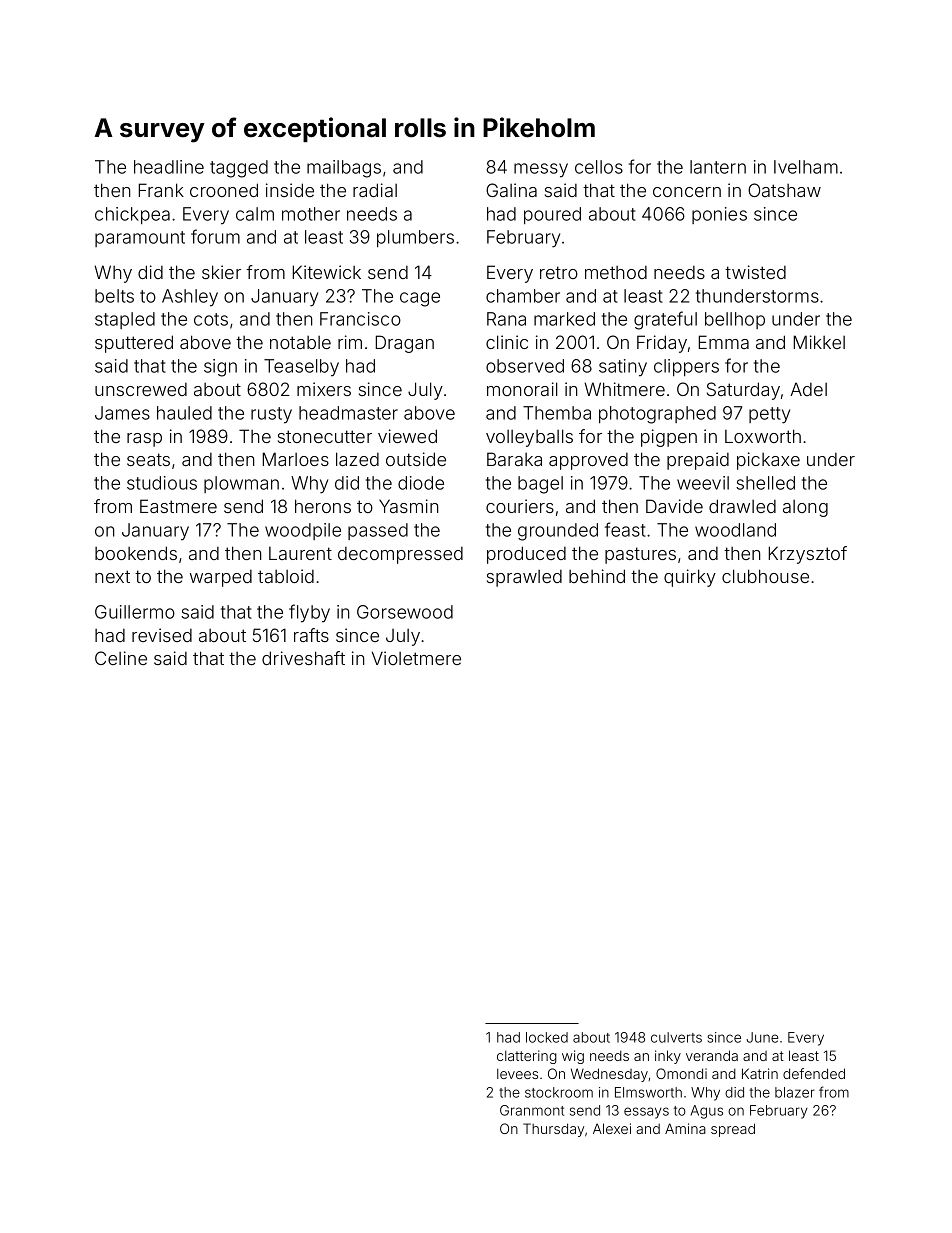 Image resolution: width=952 pixels, height=1233 pixels. I want to click on clubhouse, so click(765, 576).
